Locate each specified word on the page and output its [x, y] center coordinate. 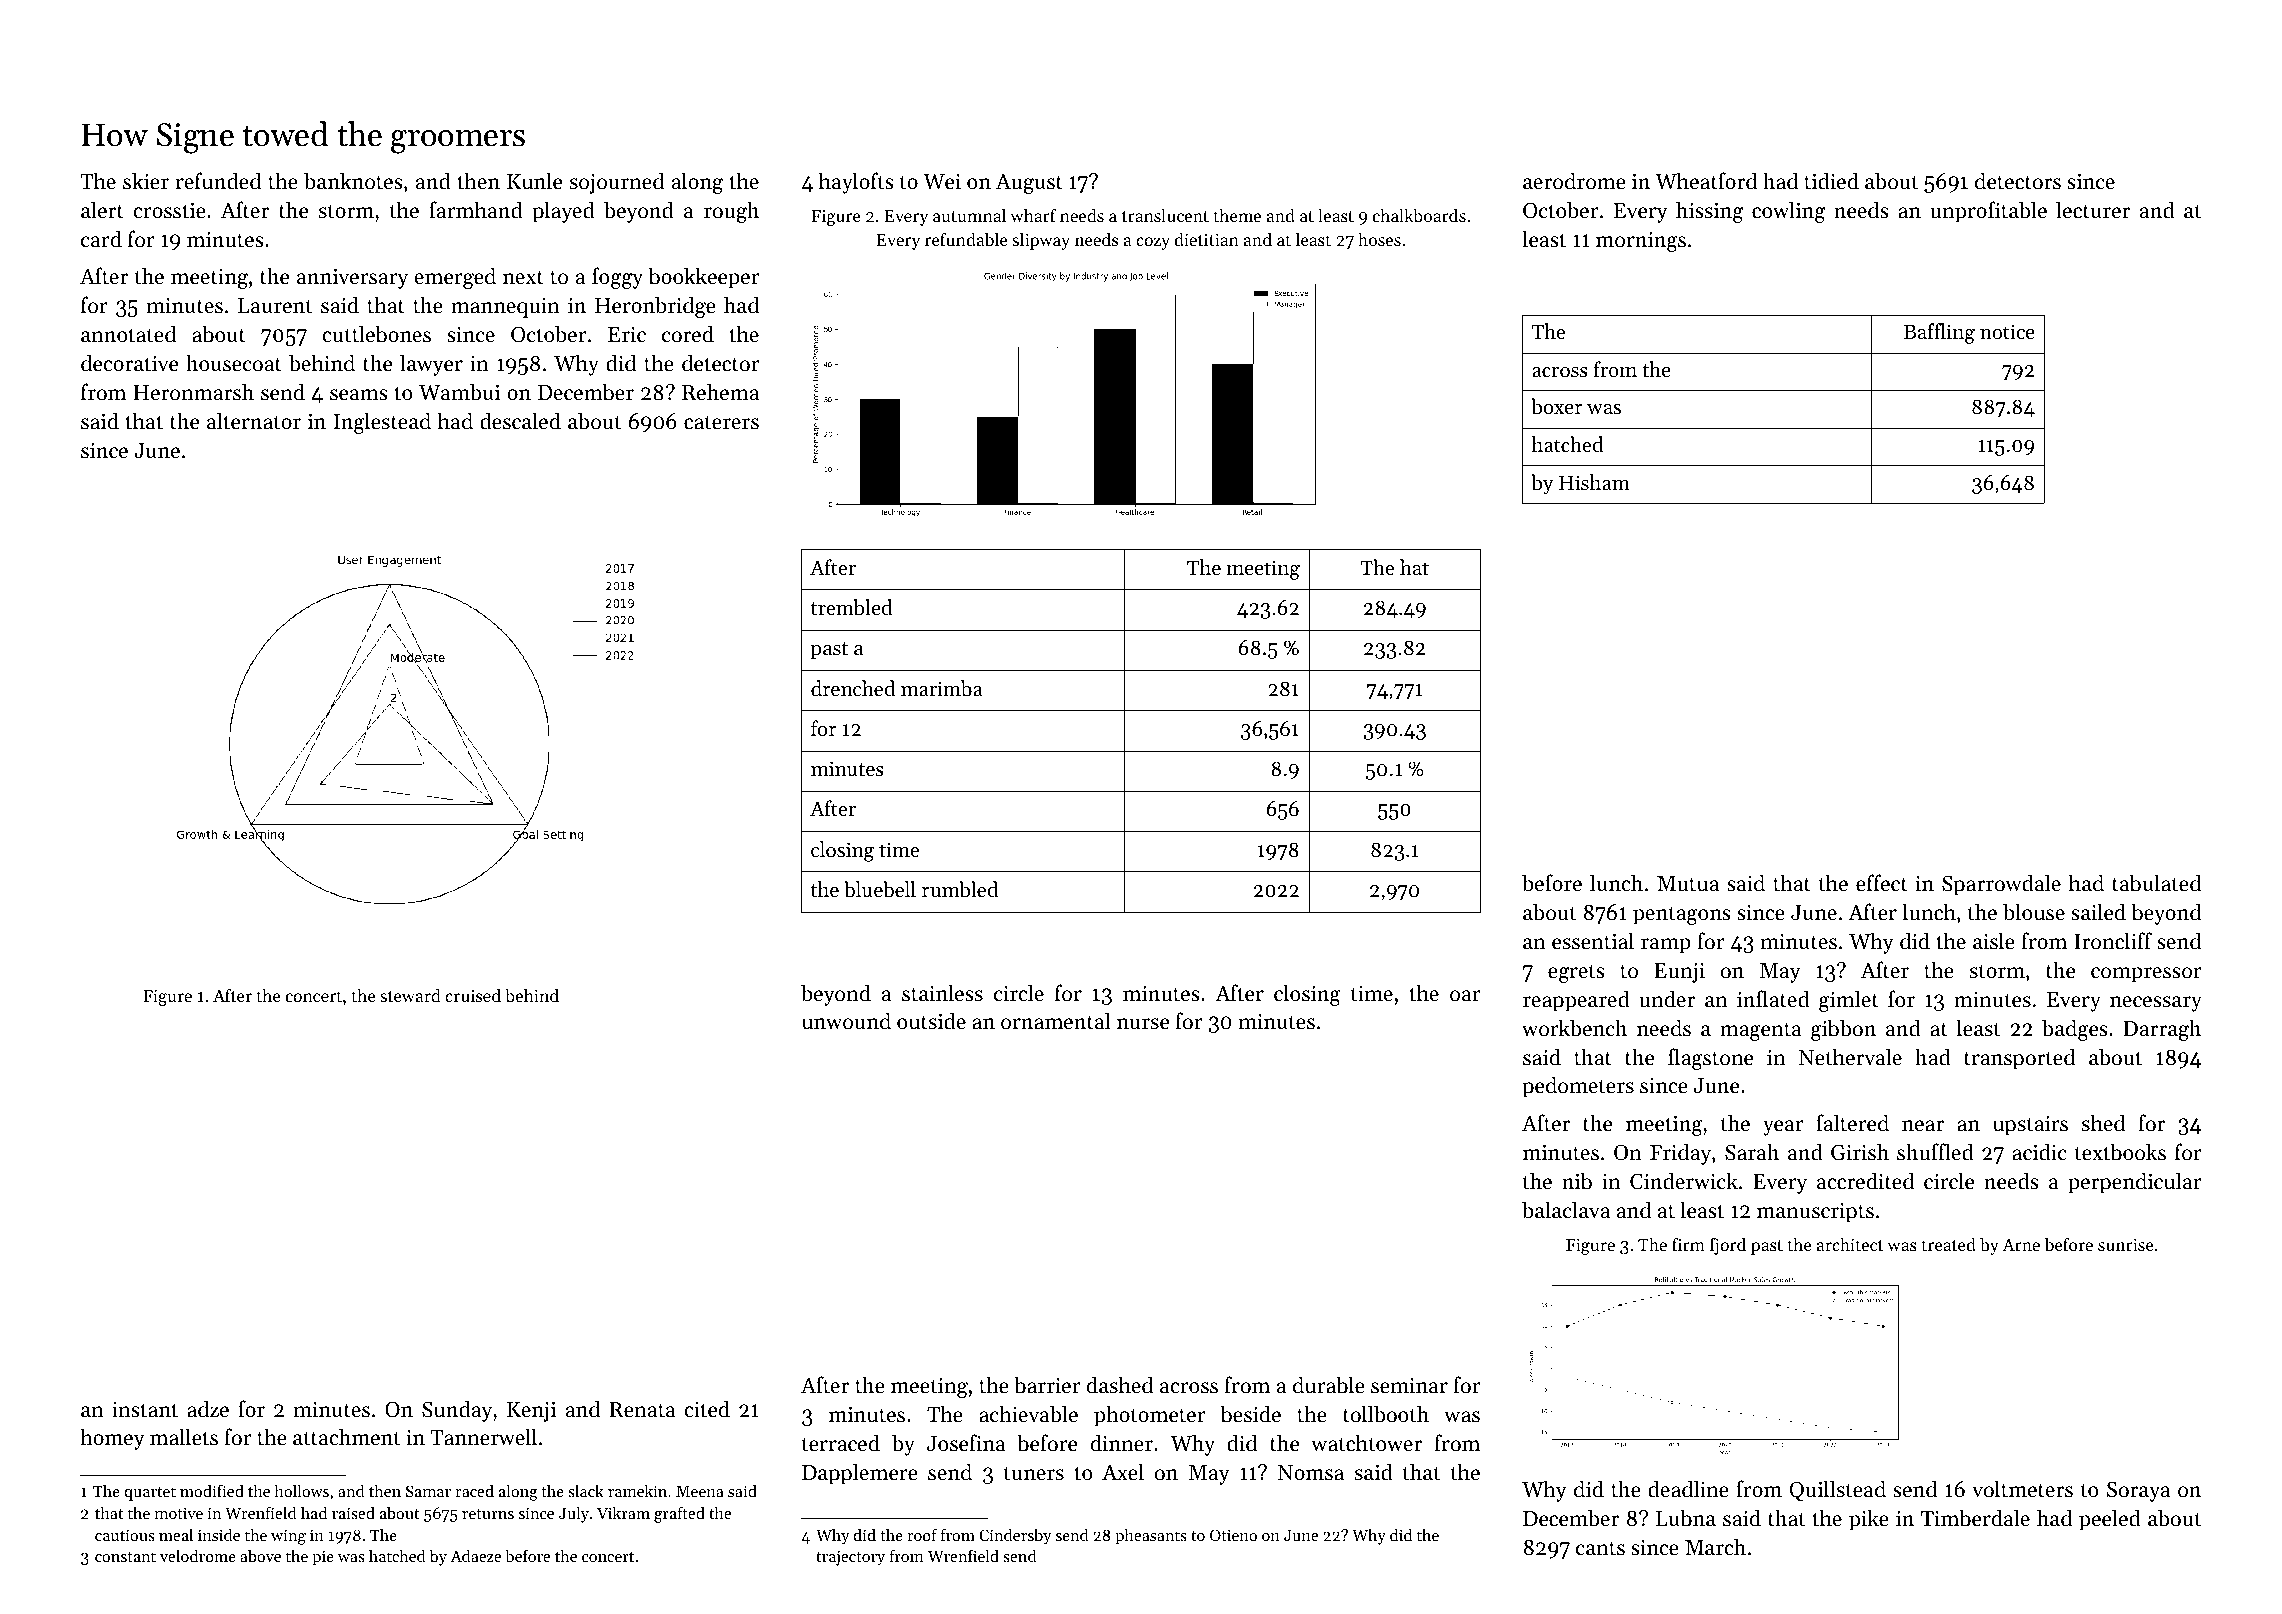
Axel [1123, 1472]
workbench [1574, 1028]
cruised [473, 995]
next [523, 277]
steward [410, 995]
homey [112, 1439]
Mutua [1688, 884]
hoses [1379, 239]
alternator [254, 421]
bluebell [880, 889]
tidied [1831, 181]
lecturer [2093, 210]
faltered [1852, 1123]
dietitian [1207, 239]
